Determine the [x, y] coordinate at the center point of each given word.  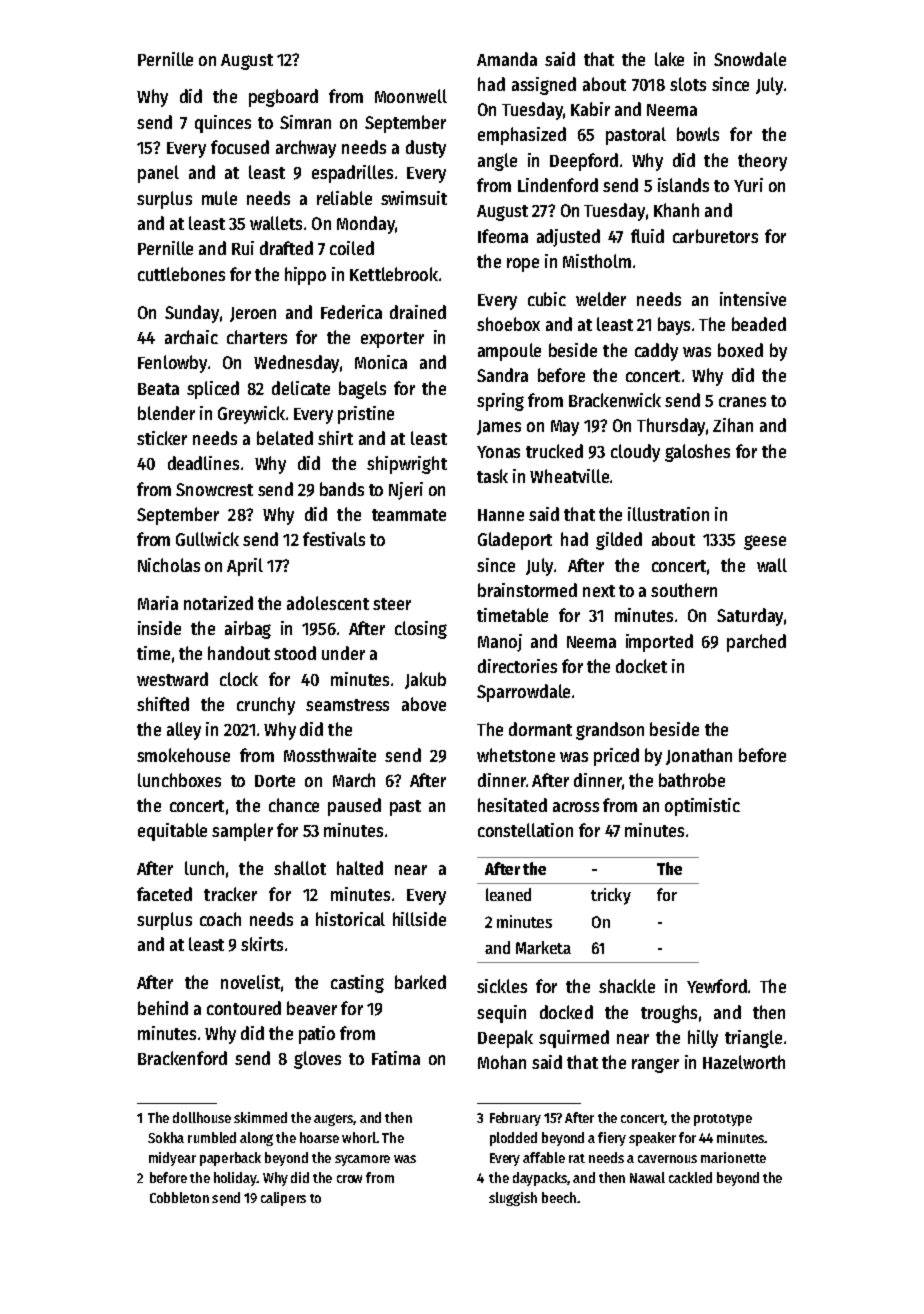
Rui [243, 248]
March [354, 780]
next [599, 591]
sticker [162, 438]
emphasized [522, 136]
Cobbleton [179, 1197]
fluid [647, 236]
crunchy [266, 706]
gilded [619, 541]
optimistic [702, 807]
